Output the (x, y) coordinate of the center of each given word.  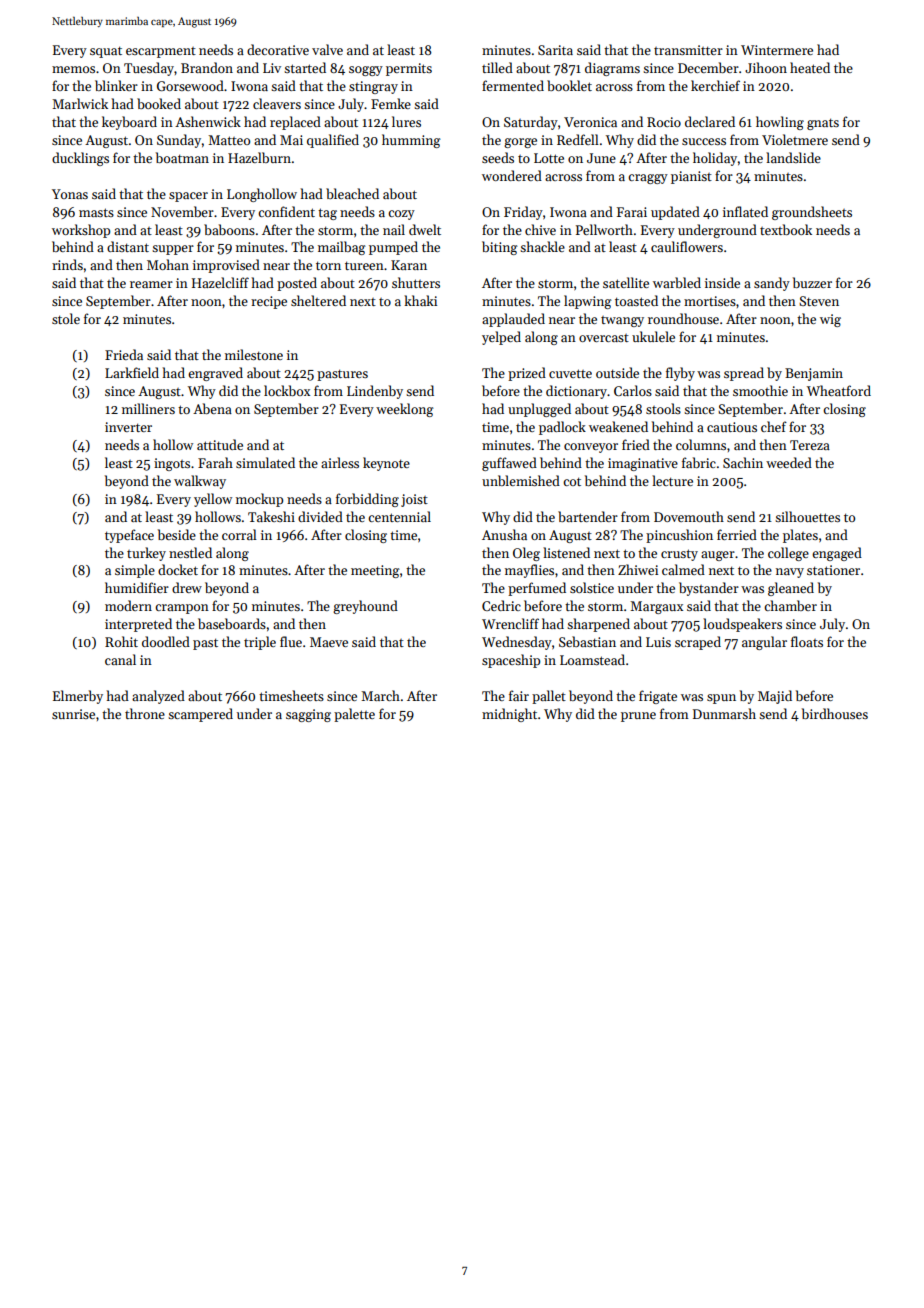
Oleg (526, 554)
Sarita (555, 50)
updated (675, 213)
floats (807, 641)
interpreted (138, 625)
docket (178, 569)
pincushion (679, 536)
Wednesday (517, 643)
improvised (226, 266)
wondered (512, 175)
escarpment (161, 52)
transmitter (688, 50)
